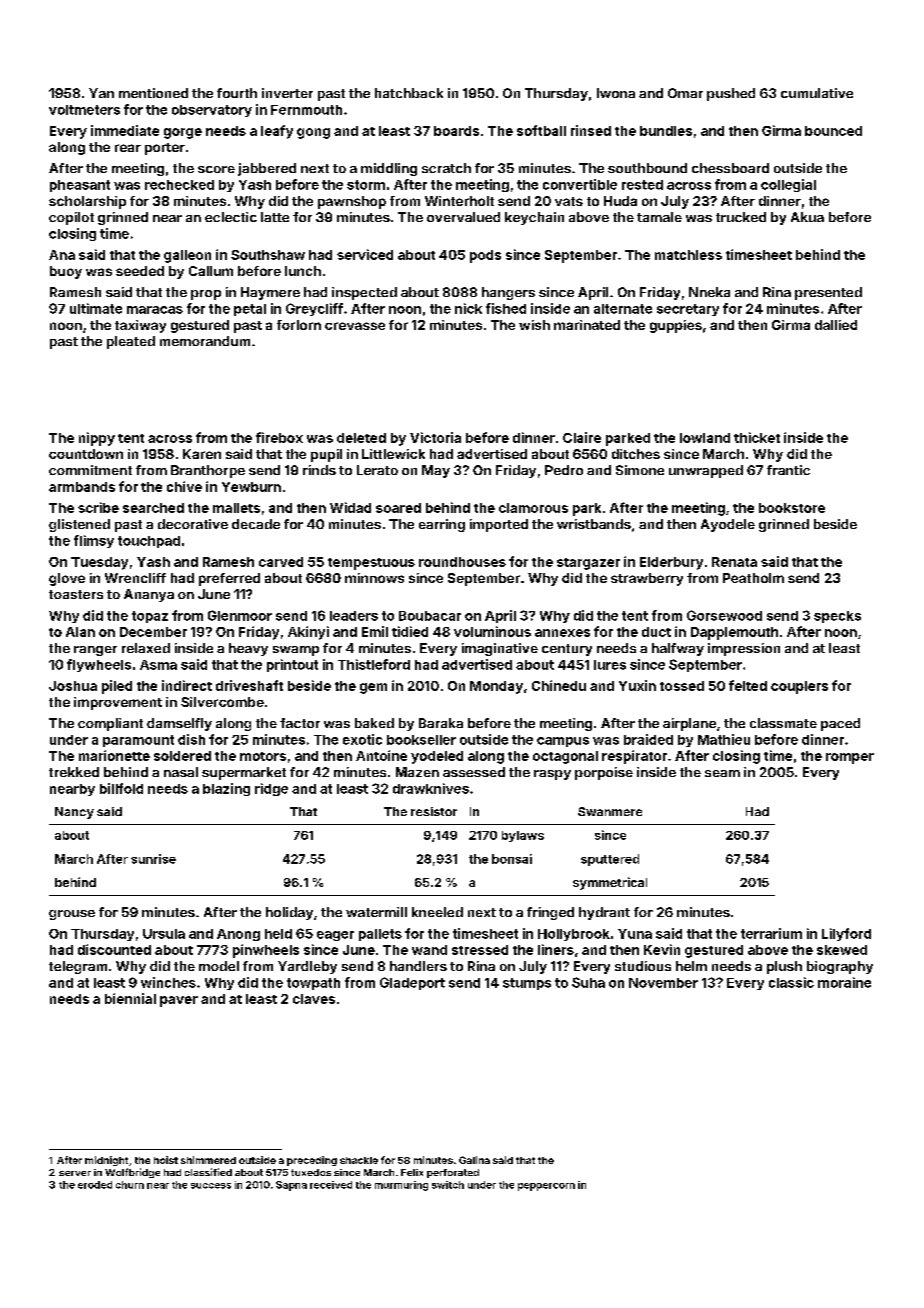 This page has width=924, height=1308. Describe the element at coordinates (153, 93) in the page. I see `mentioned` at that location.
